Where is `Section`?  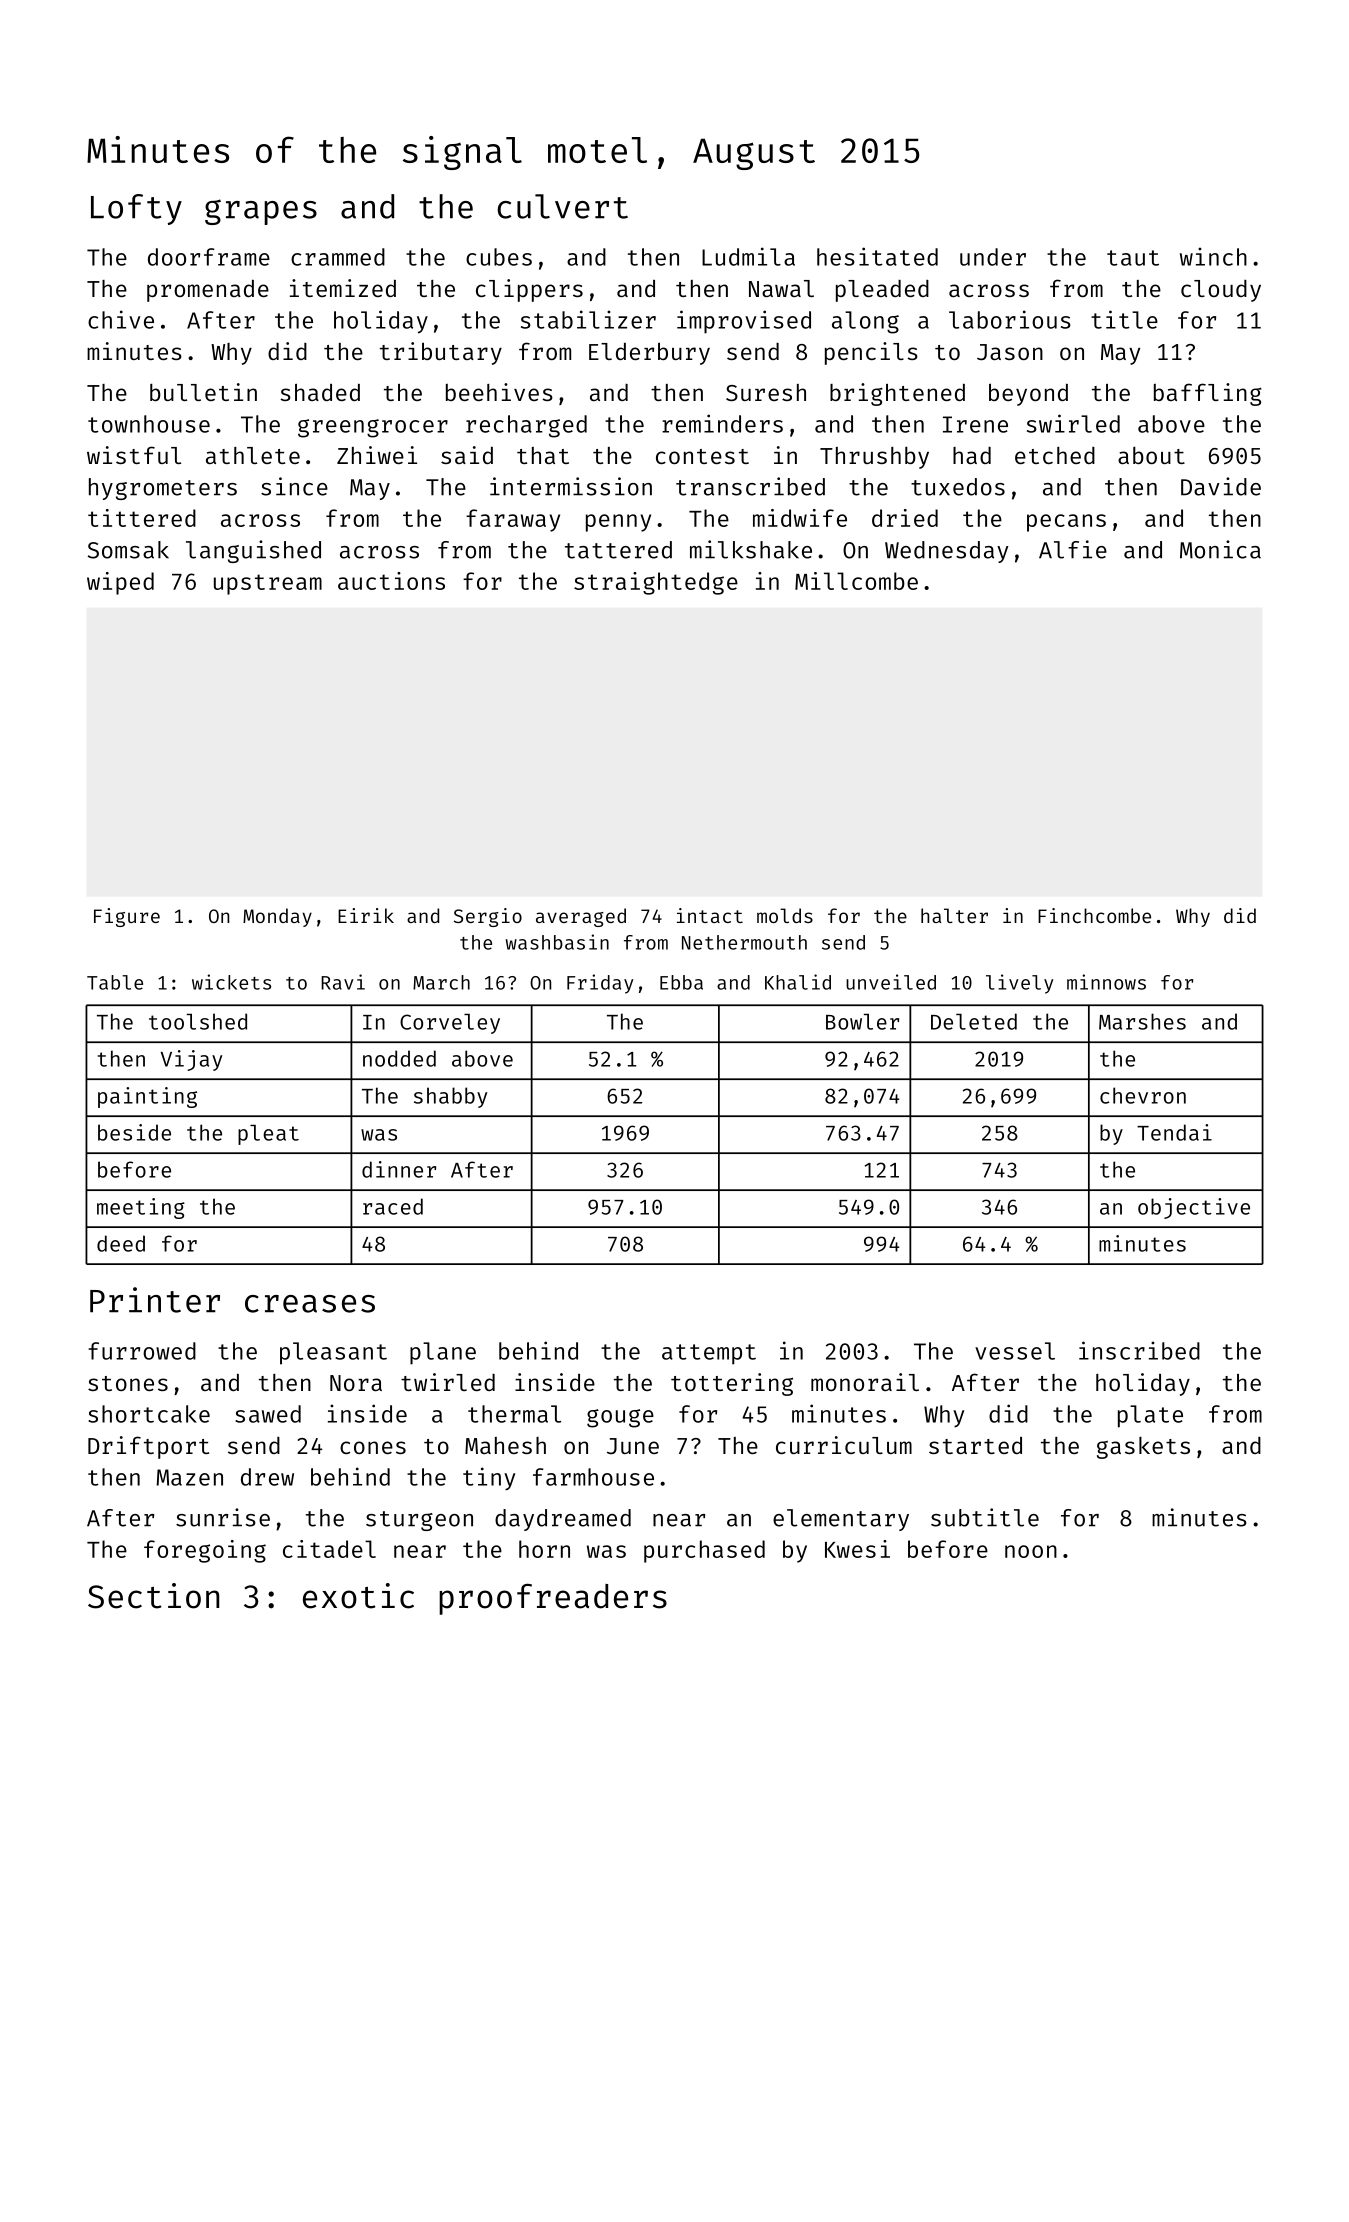 Section is located at coordinates (153, 1596).
